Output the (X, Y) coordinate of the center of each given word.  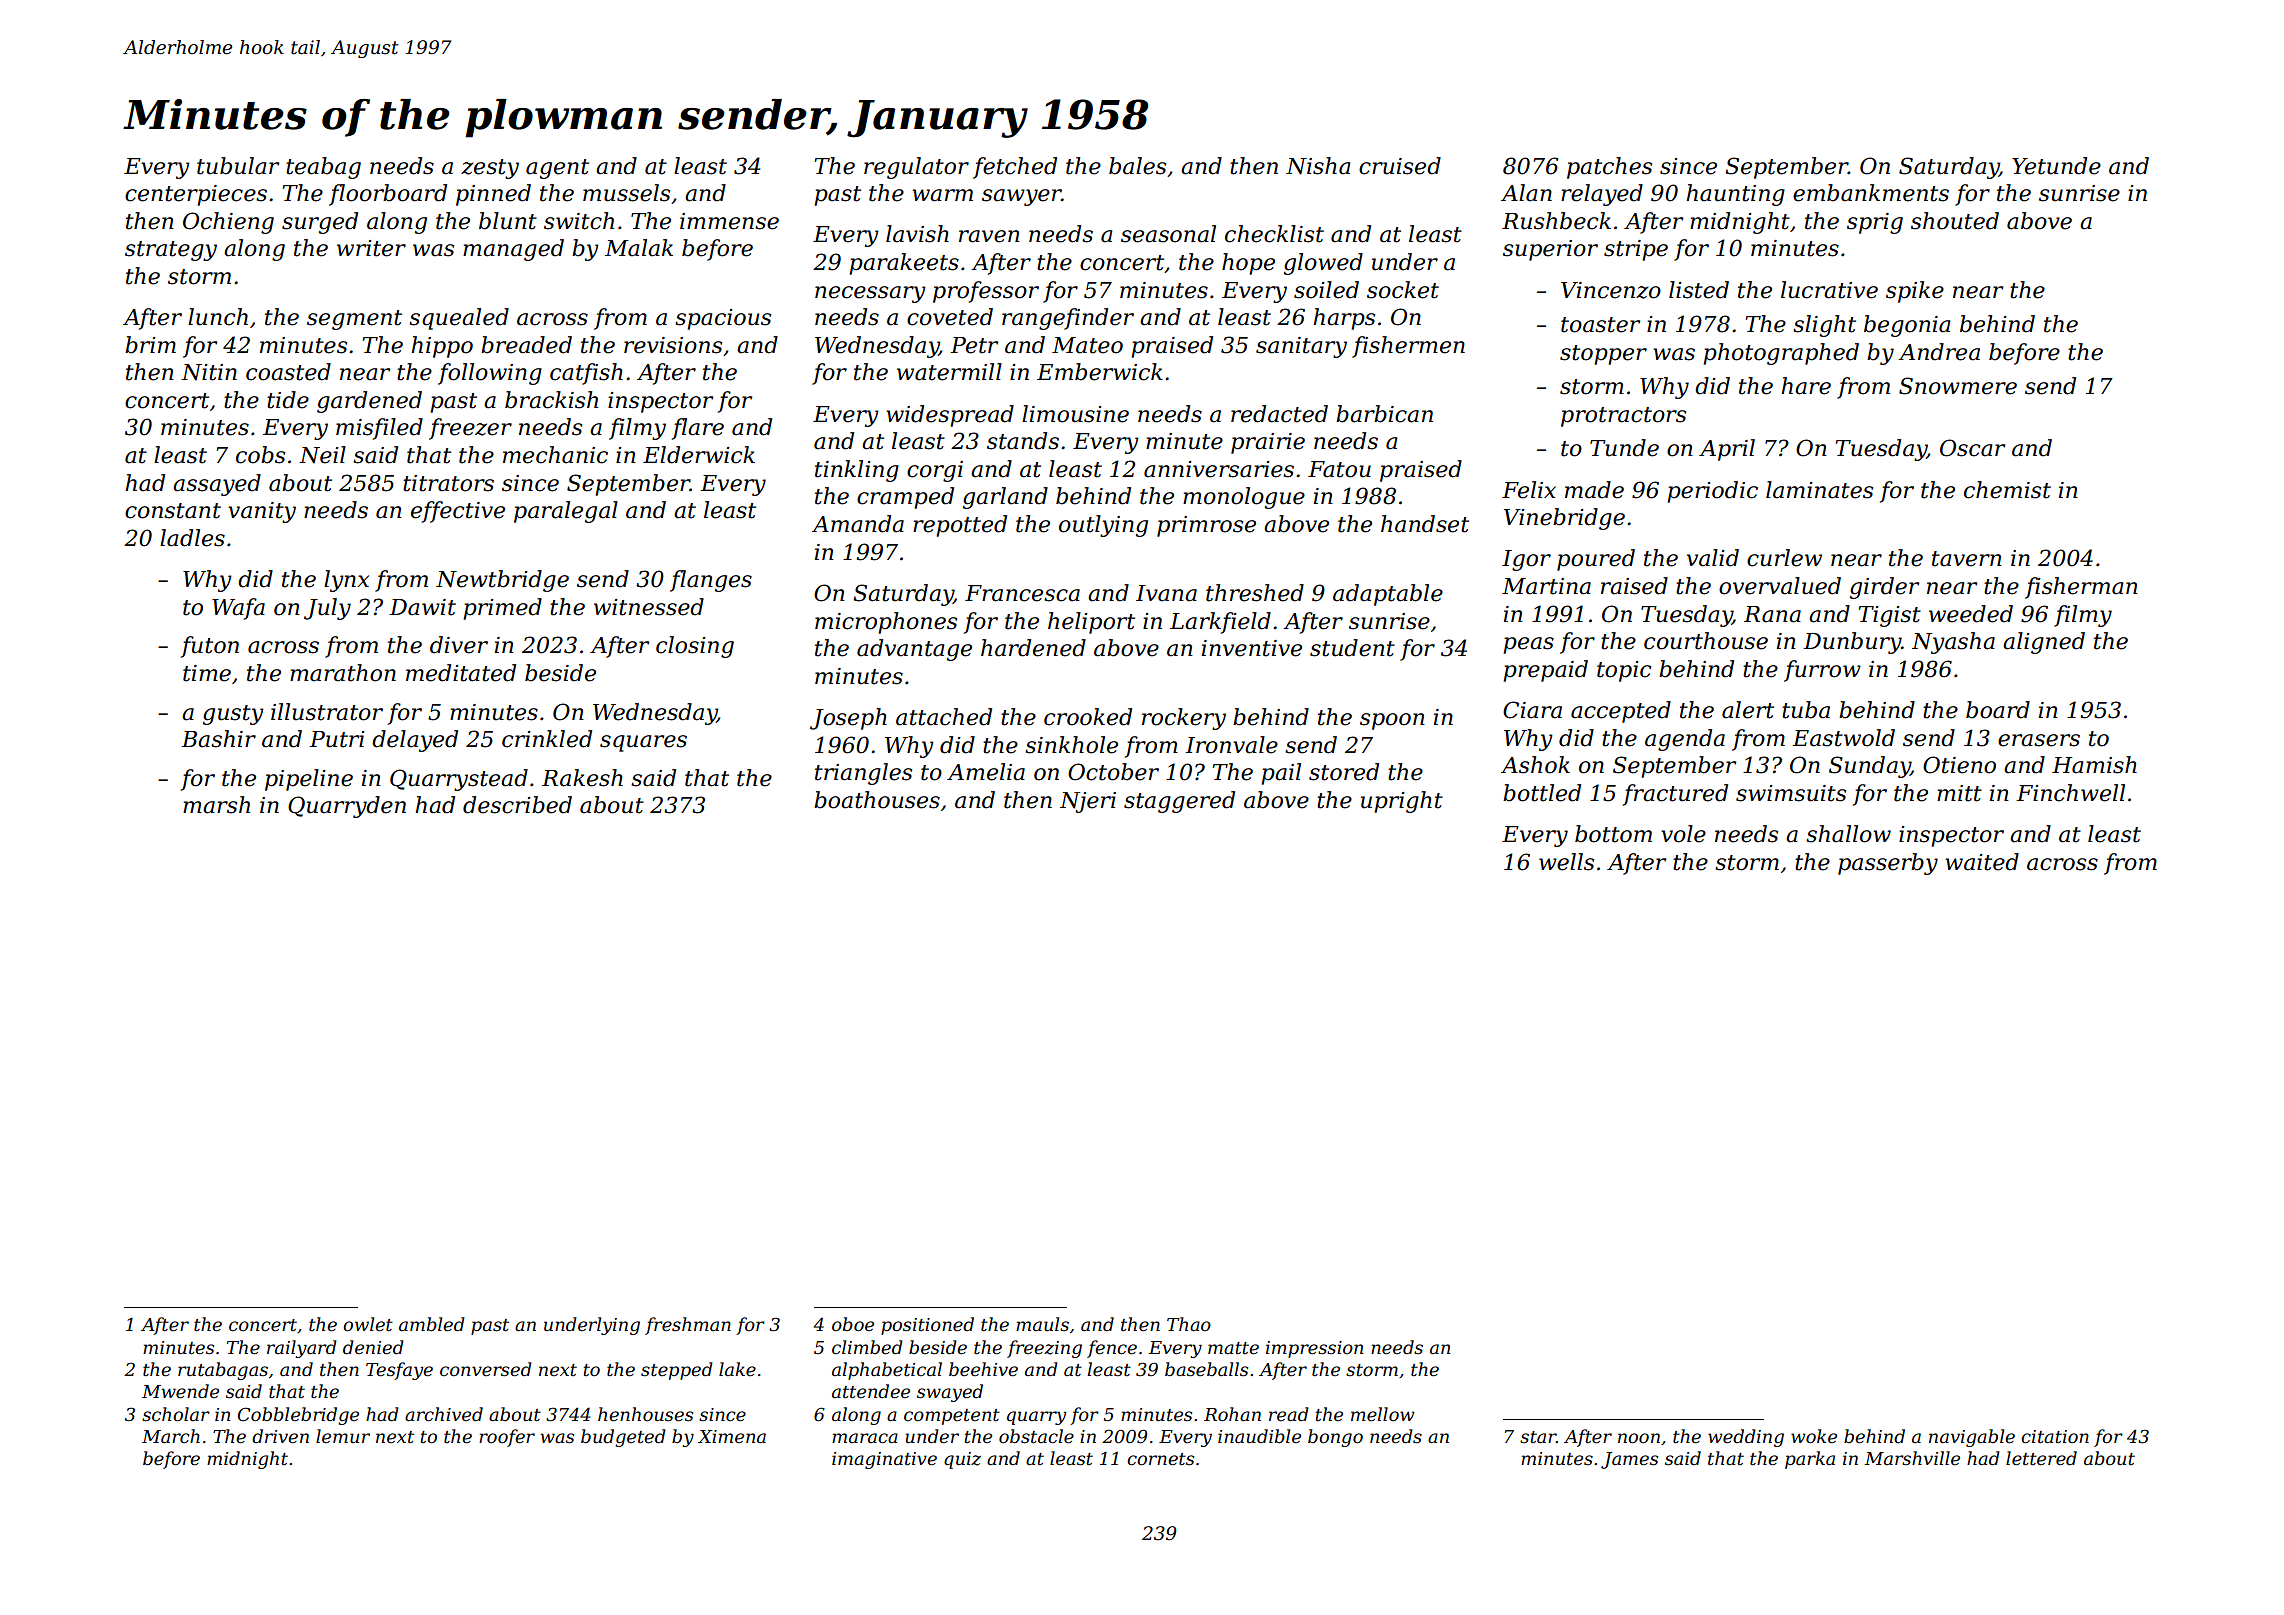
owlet (368, 1324)
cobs (260, 455)
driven (280, 1436)
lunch (218, 317)
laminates (1819, 490)
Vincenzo (1611, 290)
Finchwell (2070, 793)
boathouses (877, 800)
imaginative (884, 1460)
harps (1344, 319)
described (517, 805)
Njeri (1088, 802)
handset (1425, 524)
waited (1982, 862)
